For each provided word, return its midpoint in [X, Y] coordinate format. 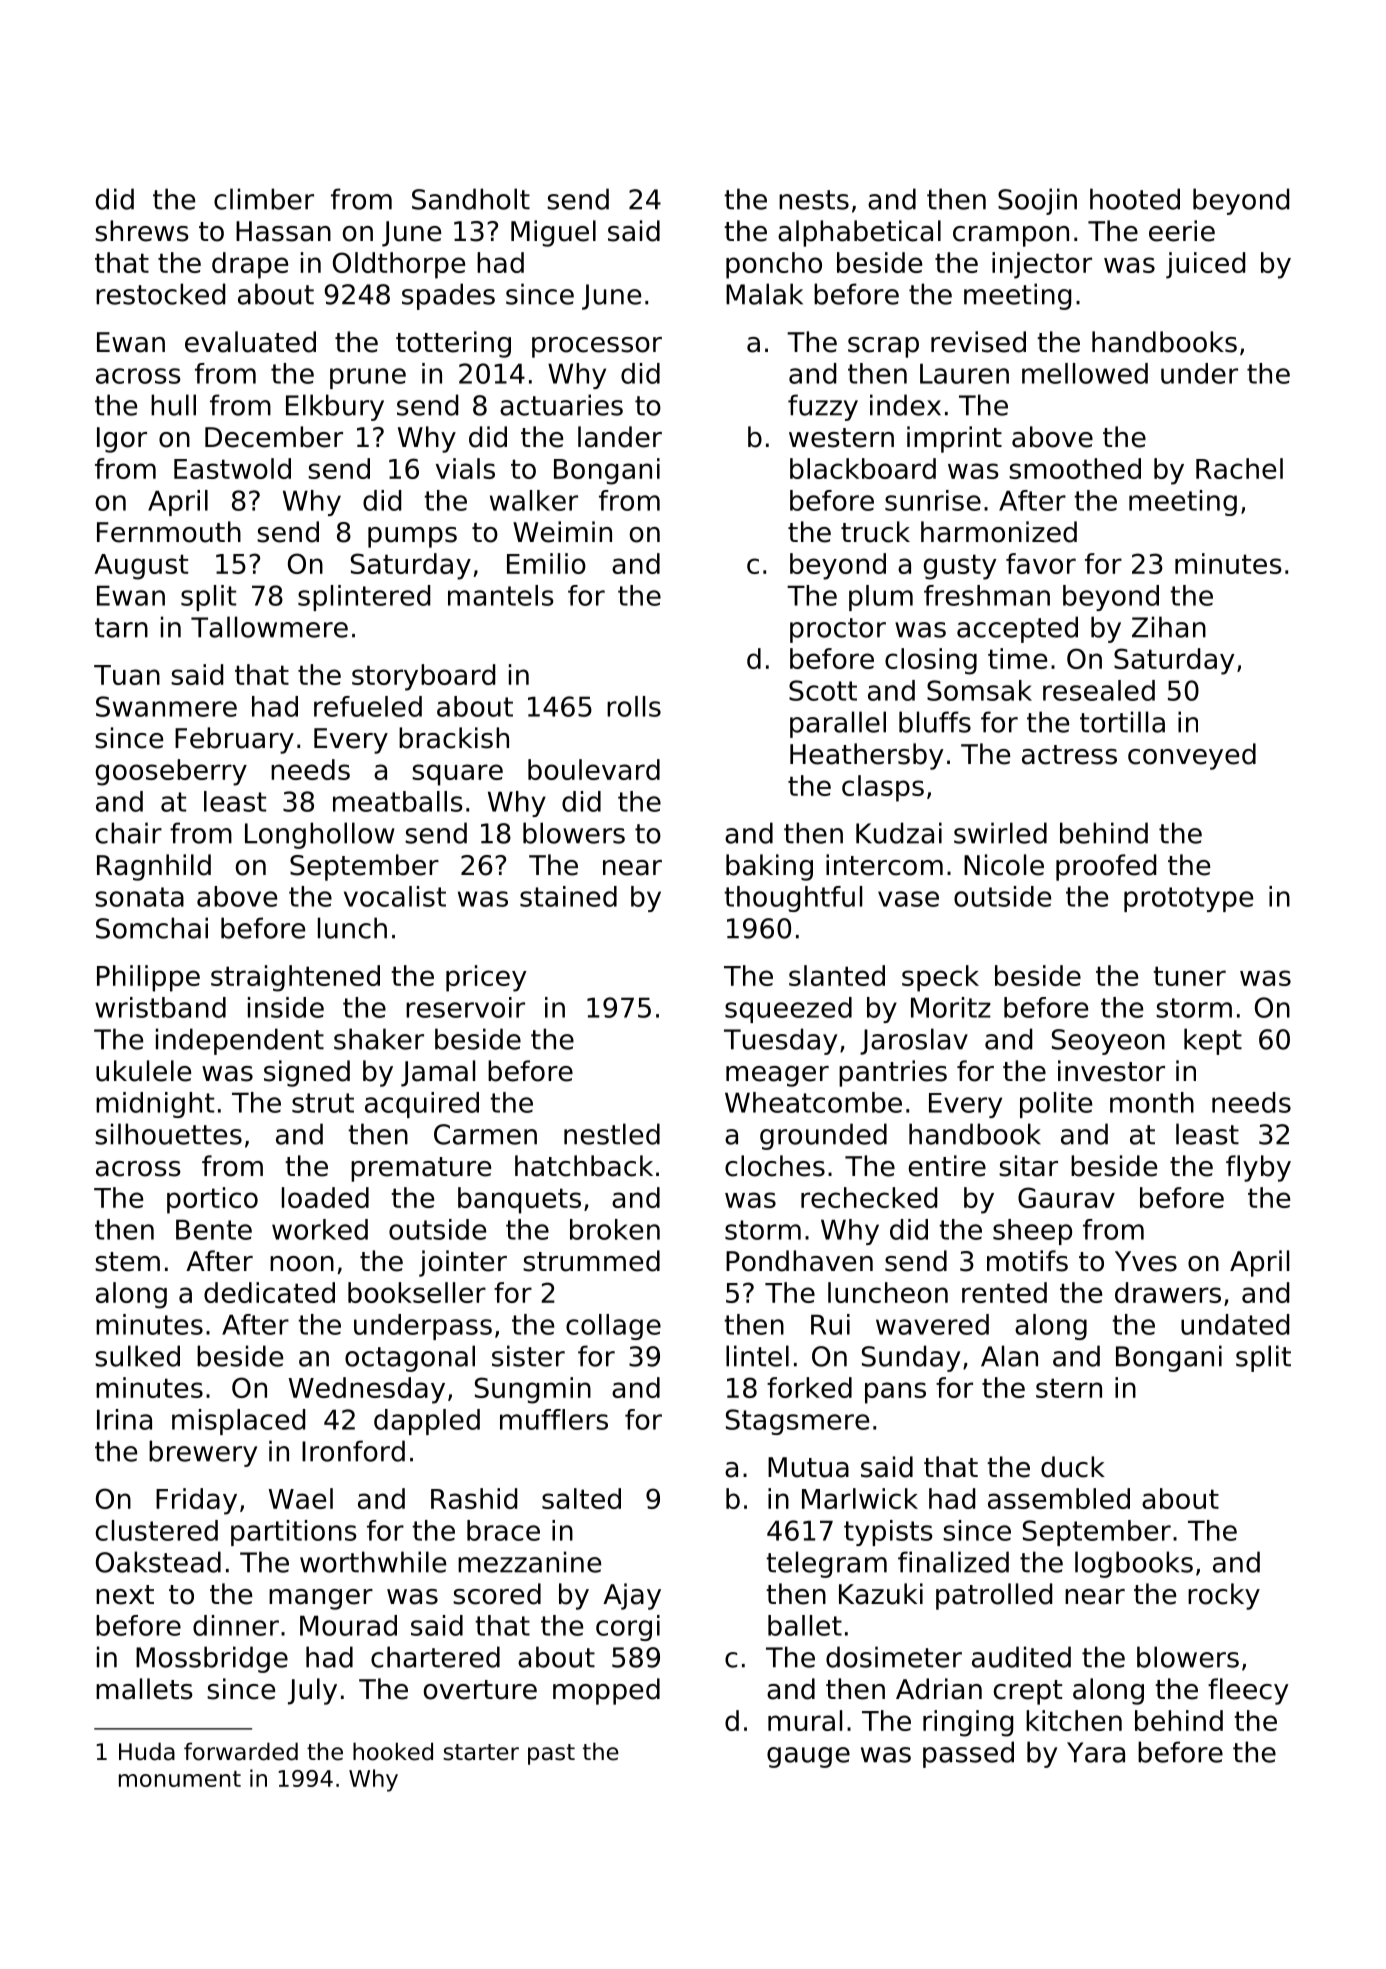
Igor [122, 440]
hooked [393, 1751]
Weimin [562, 532]
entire [947, 1166]
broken [615, 1229]
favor [1041, 563]
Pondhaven [799, 1261]
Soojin [1037, 201]
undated [1235, 1324]
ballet [805, 1625]
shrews [142, 231]
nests [814, 200]
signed [307, 1073]
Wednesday [367, 1390]
